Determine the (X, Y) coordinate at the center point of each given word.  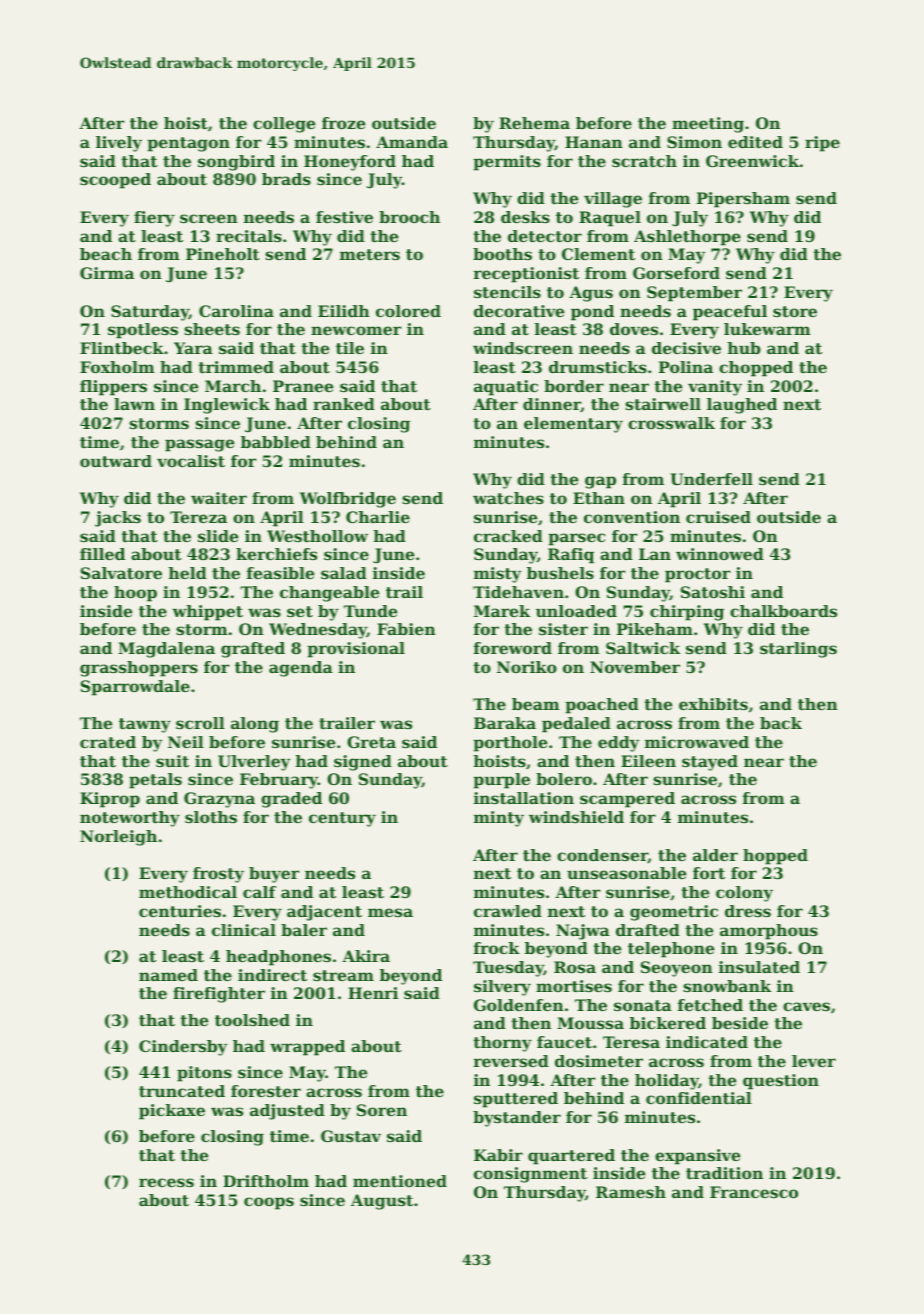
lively (119, 144)
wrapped (307, 1048)
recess (166, 1182)
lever (814, 1061)
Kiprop (110, 800)
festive (344, 217)
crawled (508, 911)
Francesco (754, 1192)
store (795, 311)
